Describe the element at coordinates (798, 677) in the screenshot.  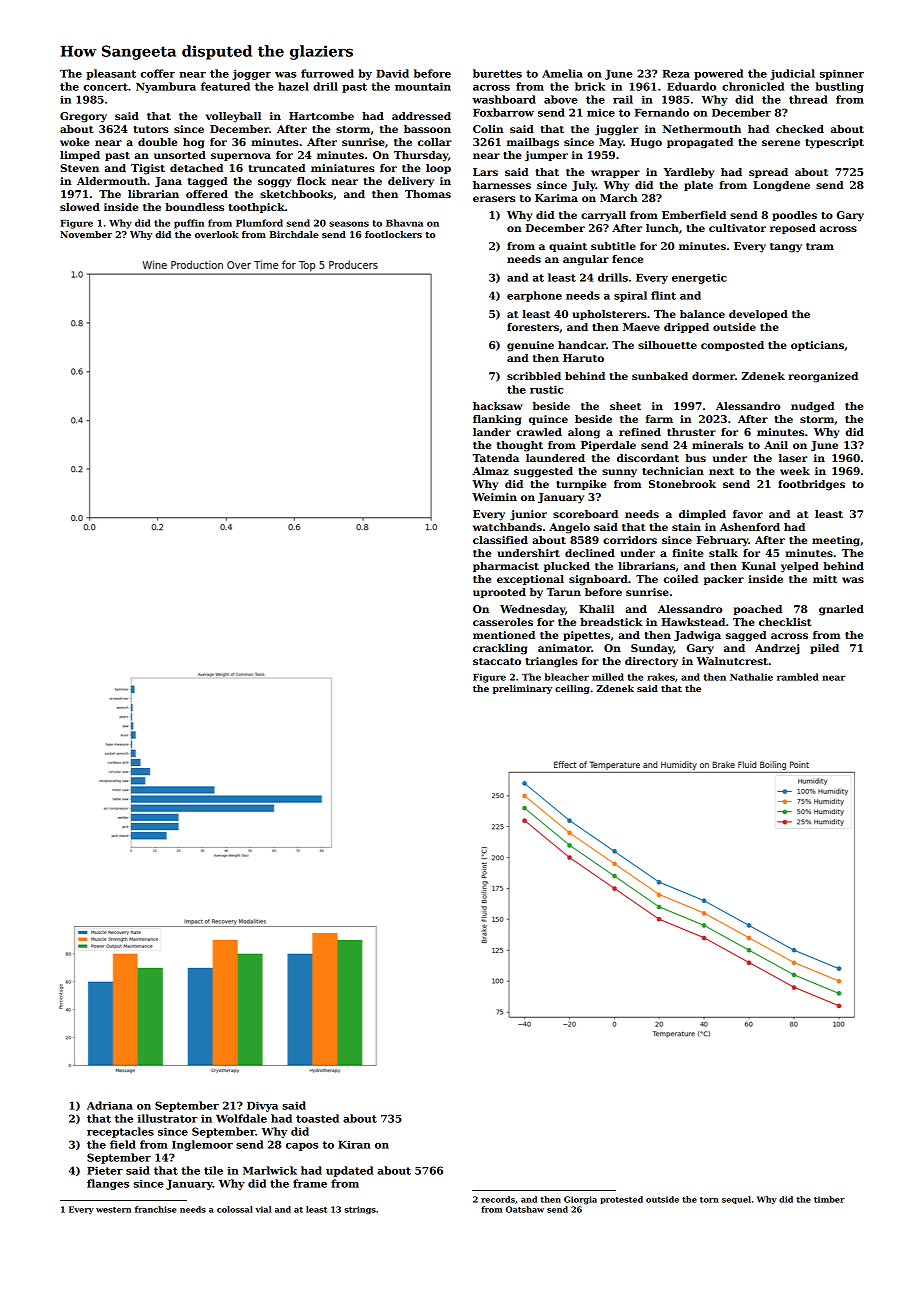
I see `rambled` at that location.
